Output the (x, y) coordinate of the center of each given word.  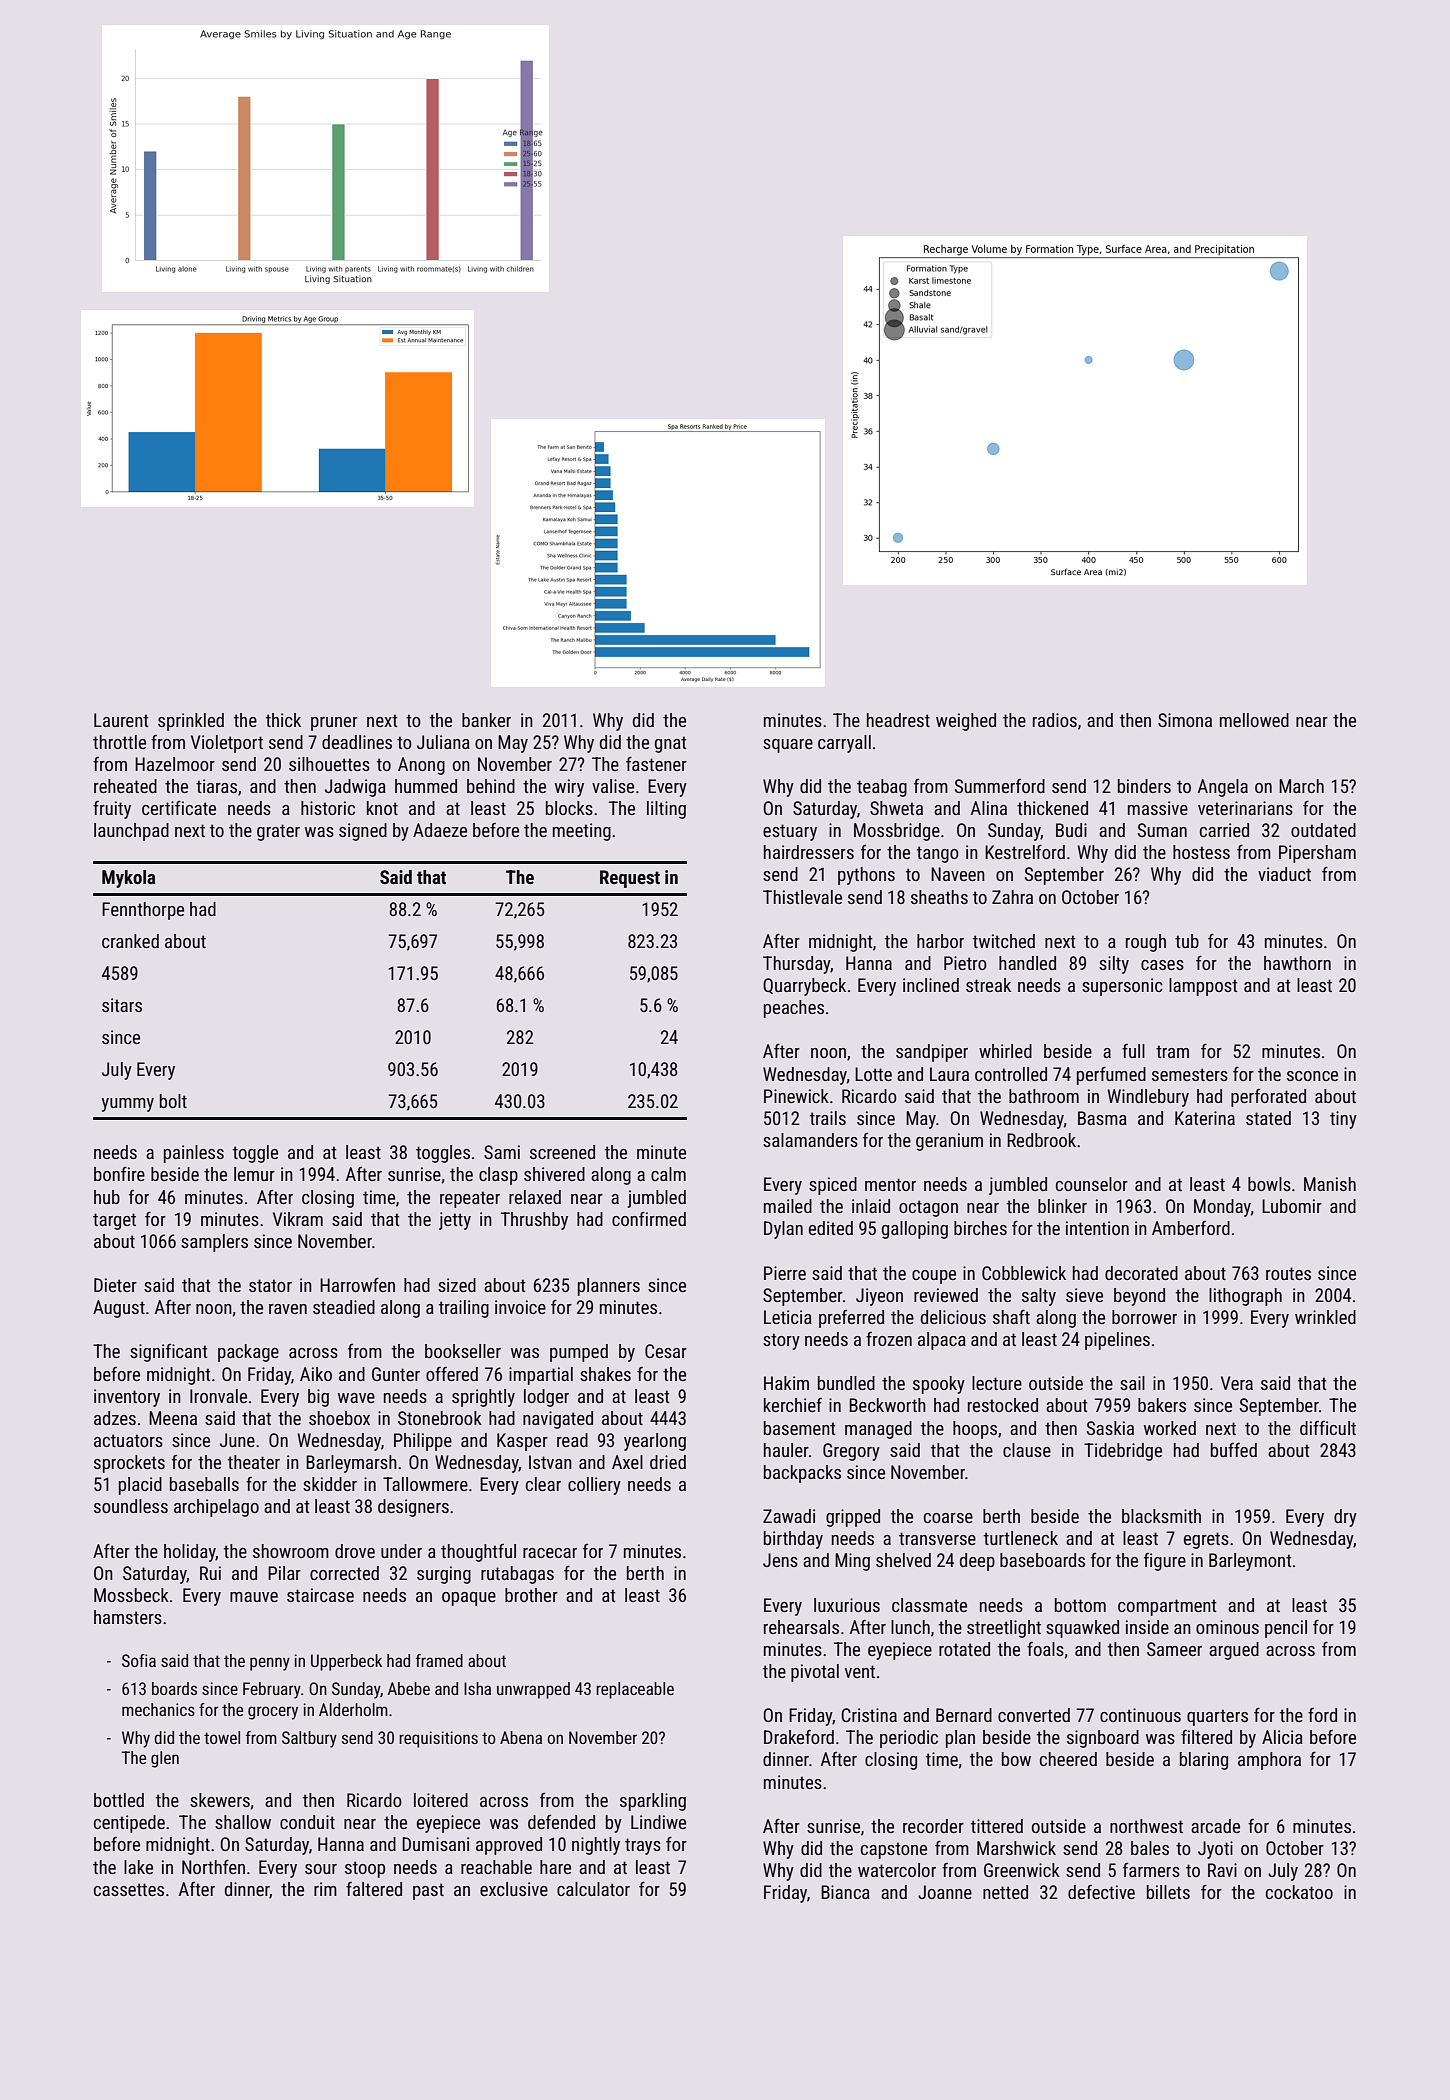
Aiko (316, 1374)
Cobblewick (1024, 1273)
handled (1027, 963)
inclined (931, 985)
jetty (455, 1221)
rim (325, 1889)
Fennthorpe (143, 911)
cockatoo (1299, 1892)
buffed (1234, 1449)
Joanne (945, 1892)
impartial (541, 1376)
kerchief (793, 1404)
